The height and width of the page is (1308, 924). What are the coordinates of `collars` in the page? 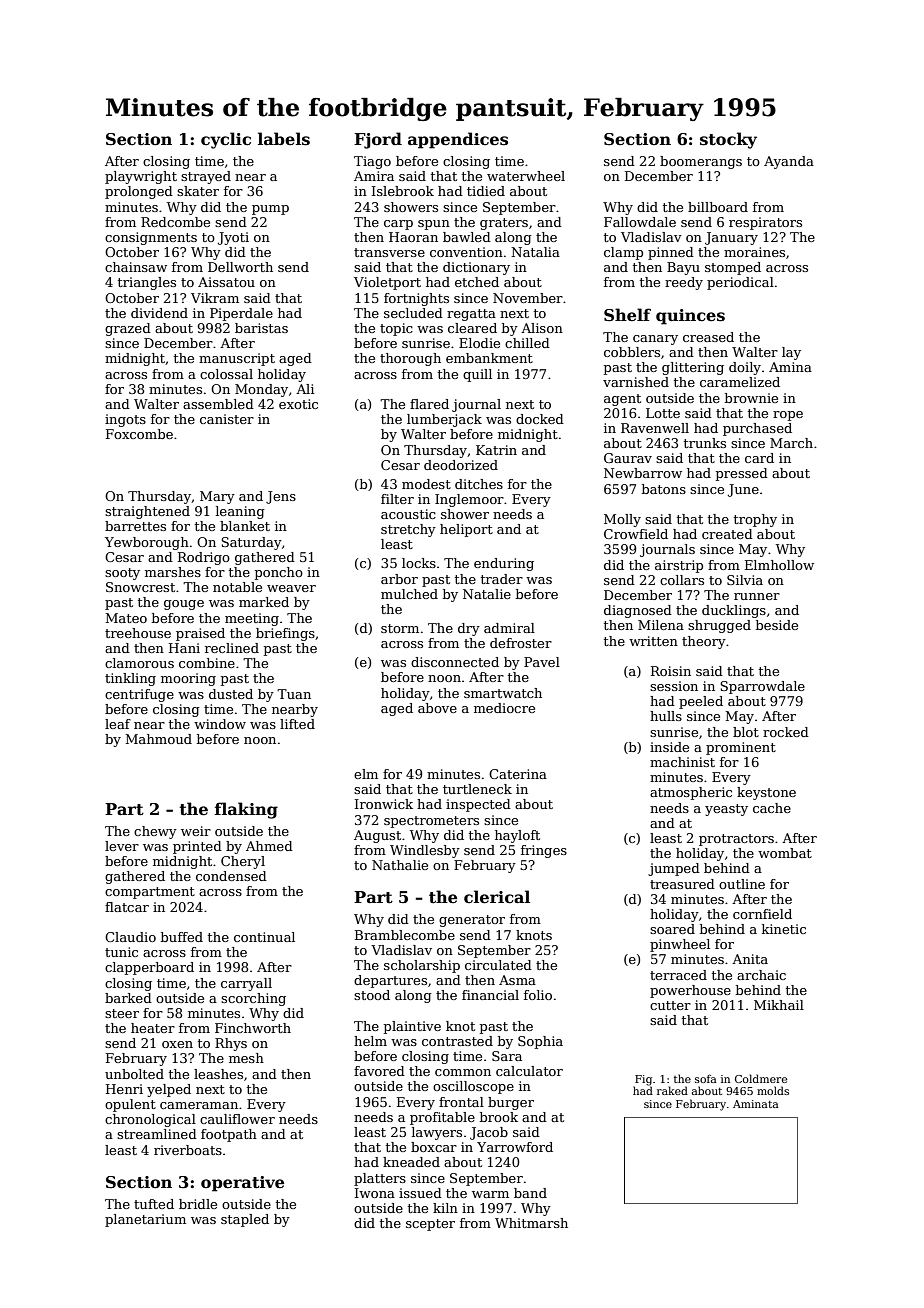 It's located at (682, 580).
